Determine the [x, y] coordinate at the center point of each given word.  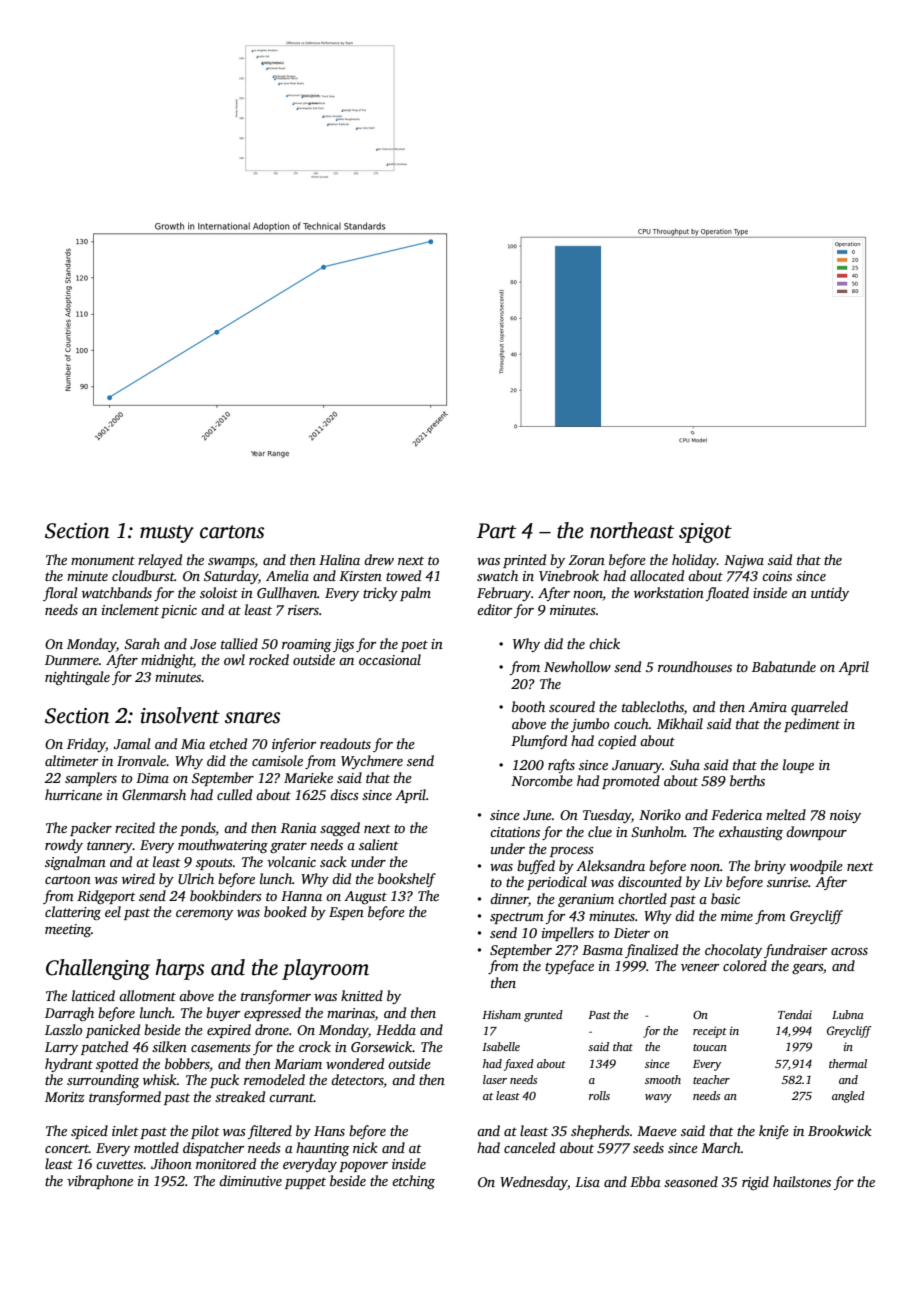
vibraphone [100, 1182]
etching [413, 1182]
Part [496, 531]
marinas [351, 1013]
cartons [232, 532]
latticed [93, 995]
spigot [705, 533]
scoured [572, 706]
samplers [91, 779]
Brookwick [840, 1130]
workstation [669, 592]
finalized [651, 951]
